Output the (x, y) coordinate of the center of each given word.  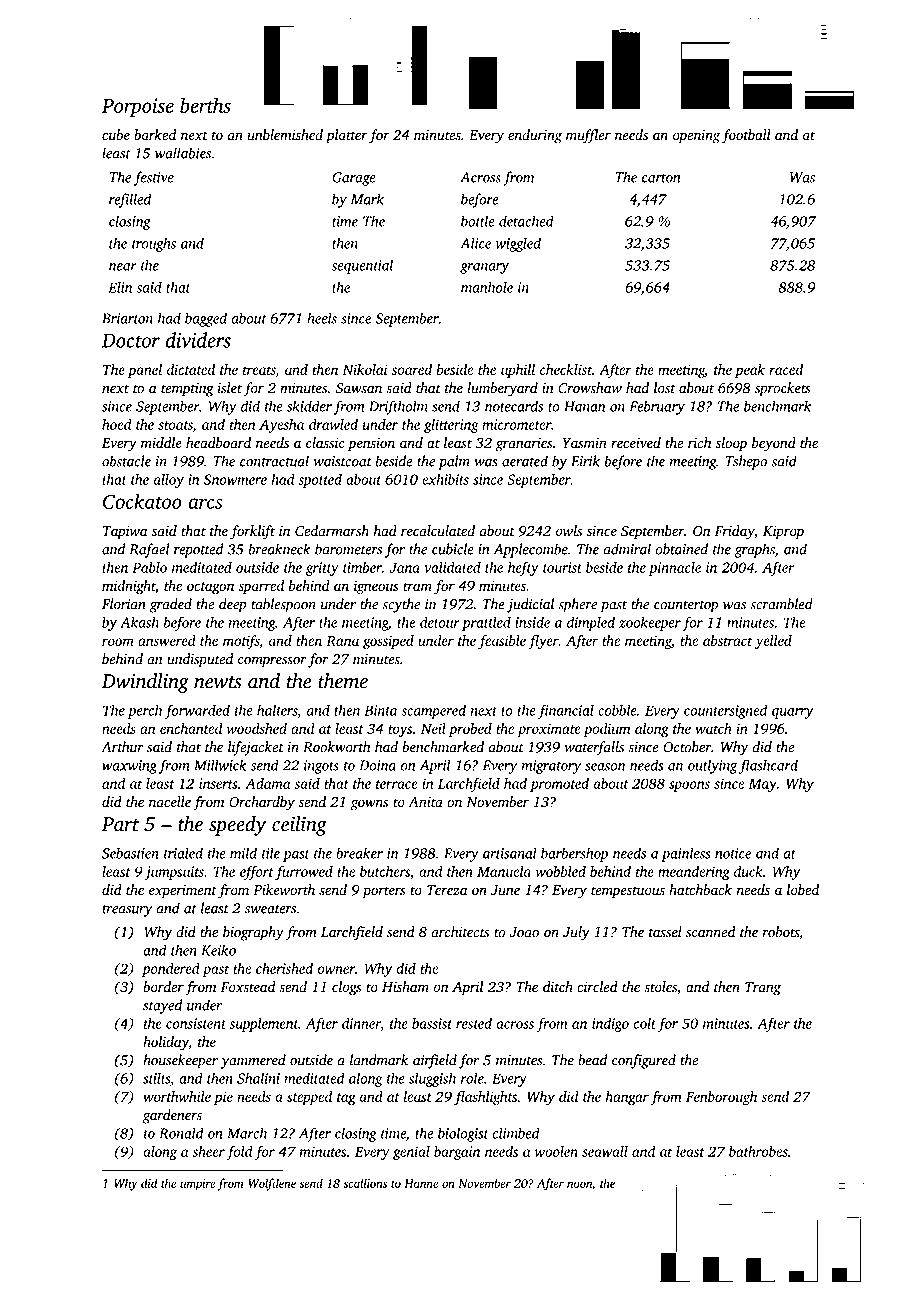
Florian (124, 604)
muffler (588, 136)
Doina (377, 765)
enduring (535, 136)
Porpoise (138, 107)
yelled (773, 642)
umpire (198, 1185)
